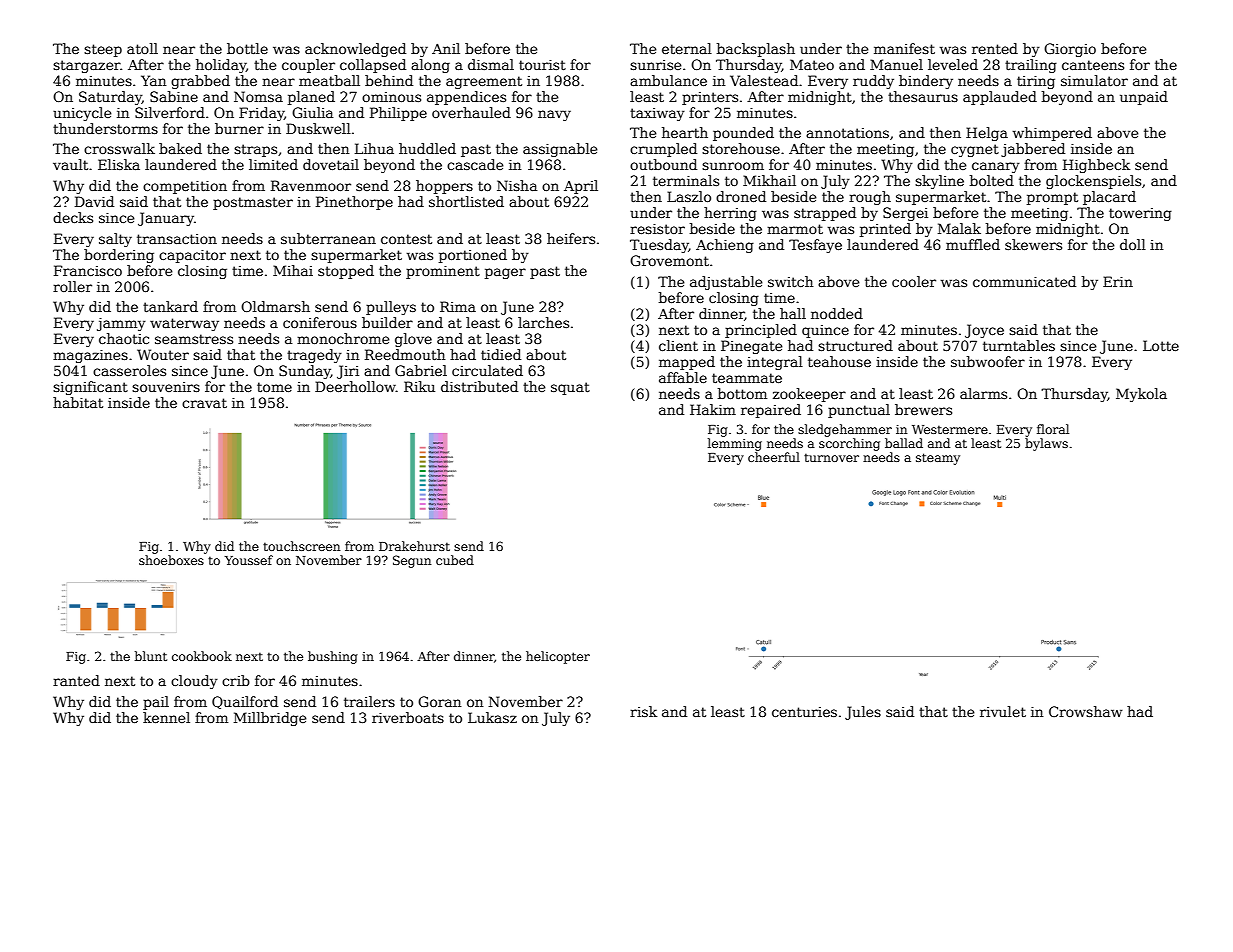 This page has width=1233, height=952. What do you see at coordinates (995, 48) in the page?
I see `rented` at bounding box center [995, 48].
